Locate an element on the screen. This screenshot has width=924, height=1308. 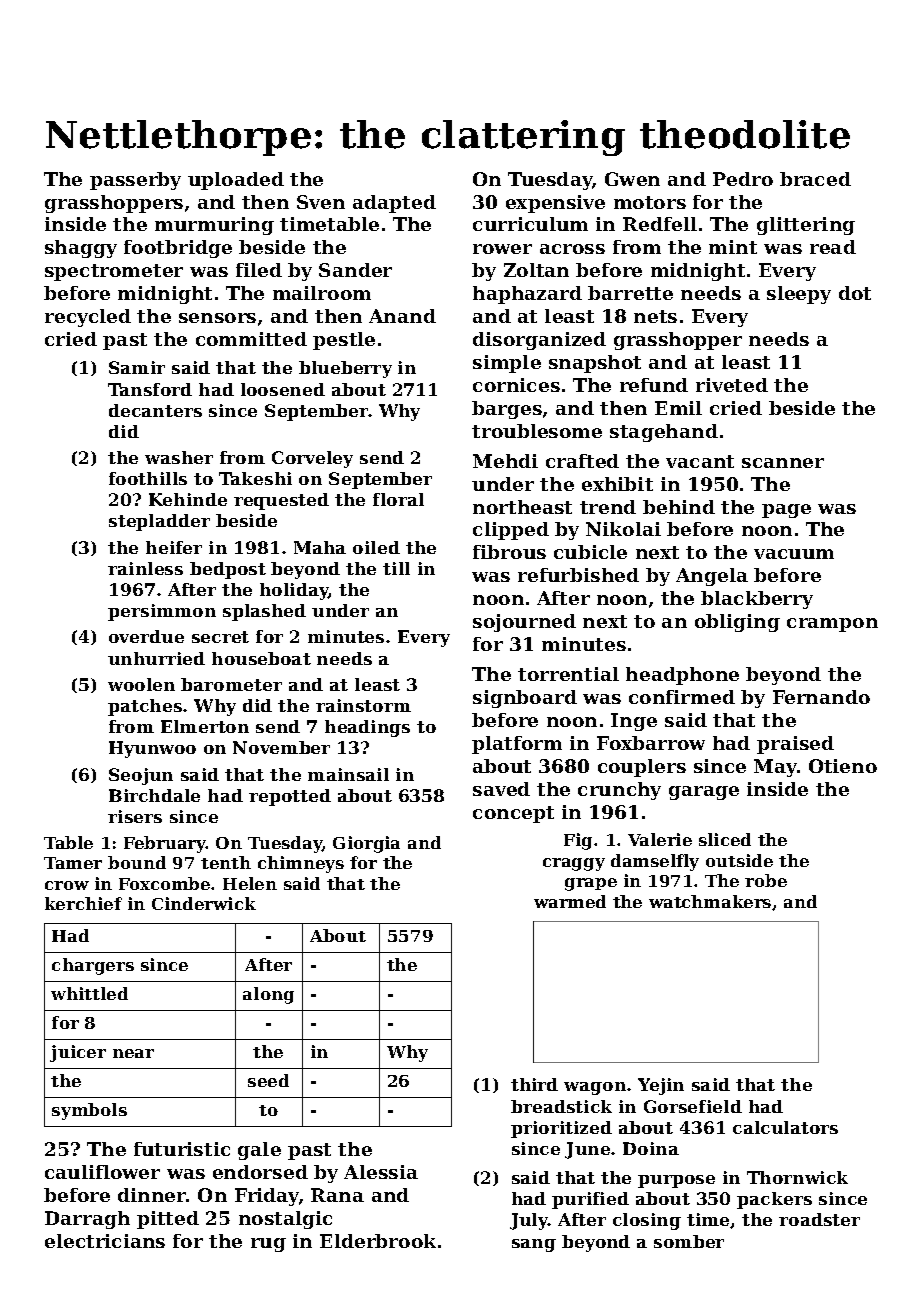
endorsed is located at coordinates (260, 1172).
